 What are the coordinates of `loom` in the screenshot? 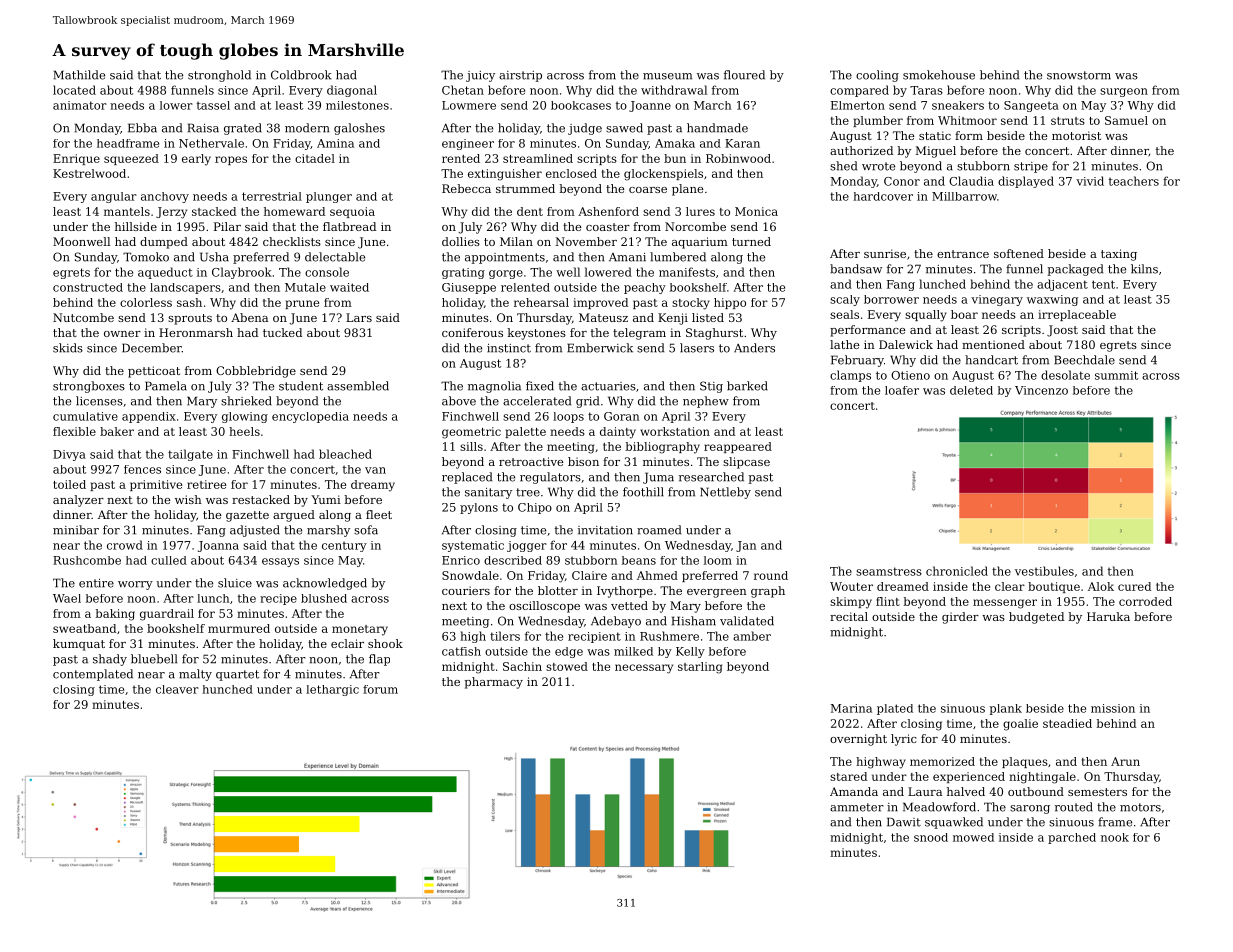 It's located at (718, 560).
